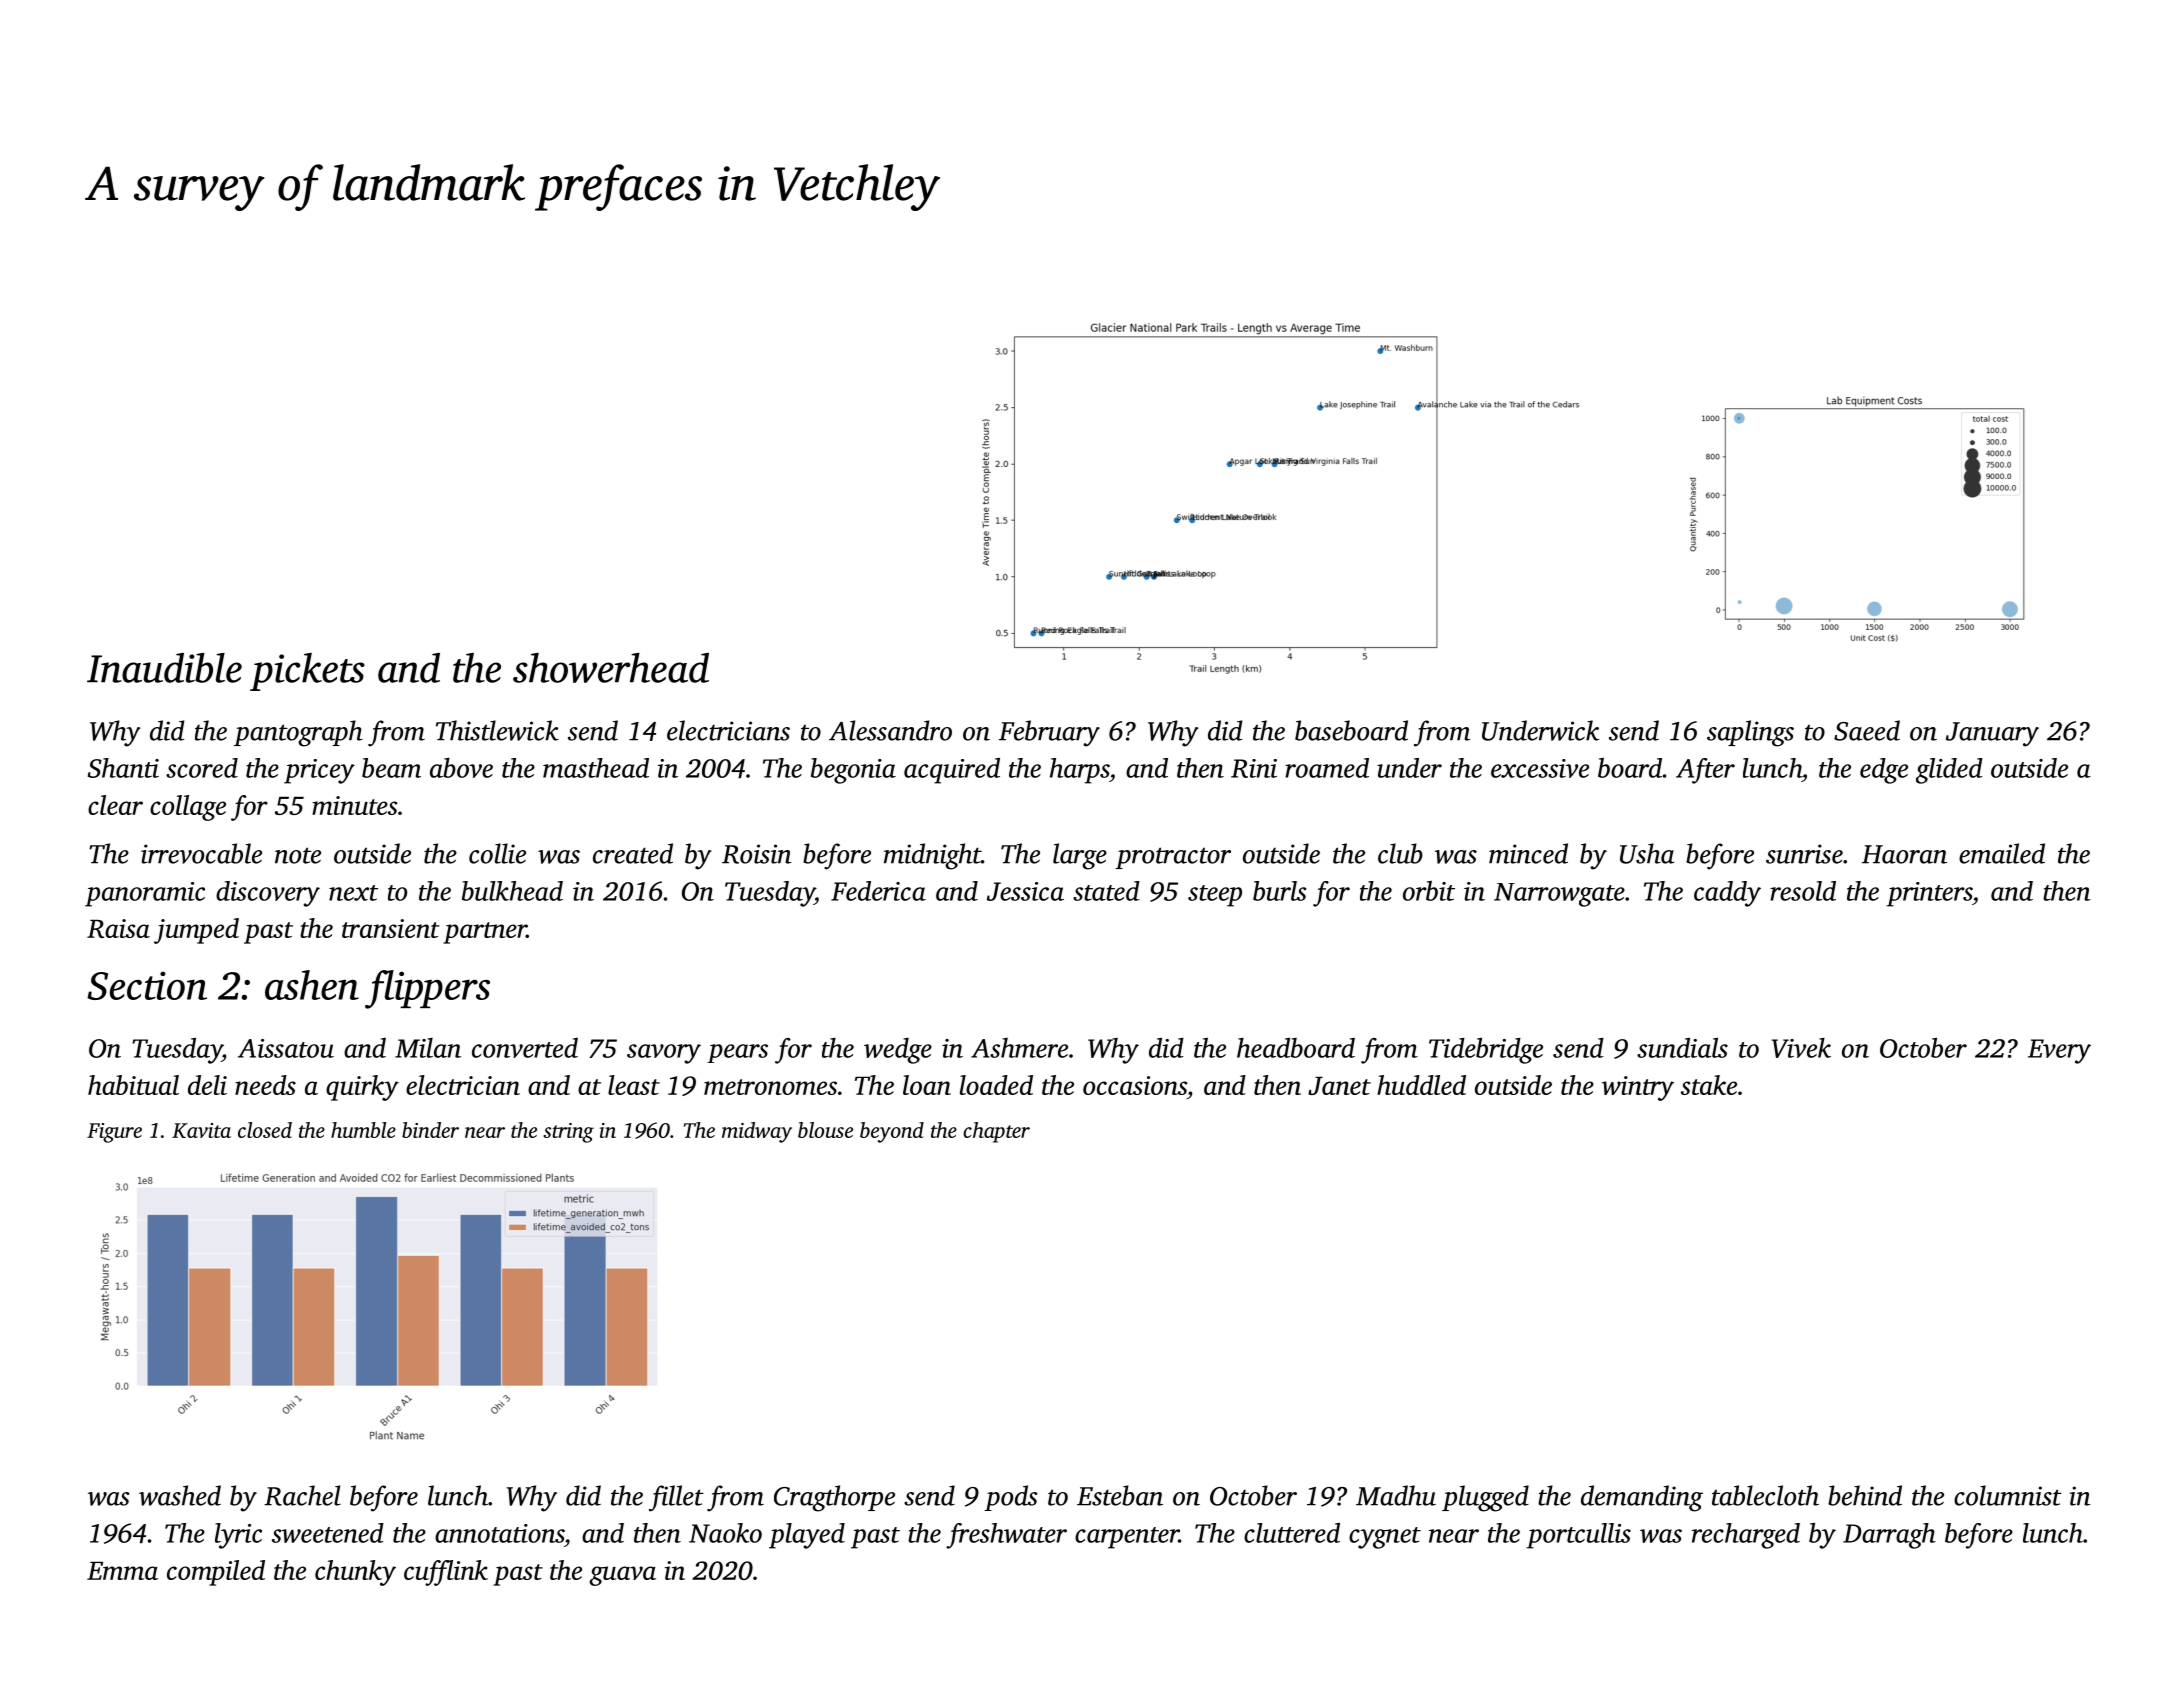 This image has width=2178, height=1683. What do you see at coordinates (1215, 896) in the image?
I see `steep` at bounding box center [1215, 896].
